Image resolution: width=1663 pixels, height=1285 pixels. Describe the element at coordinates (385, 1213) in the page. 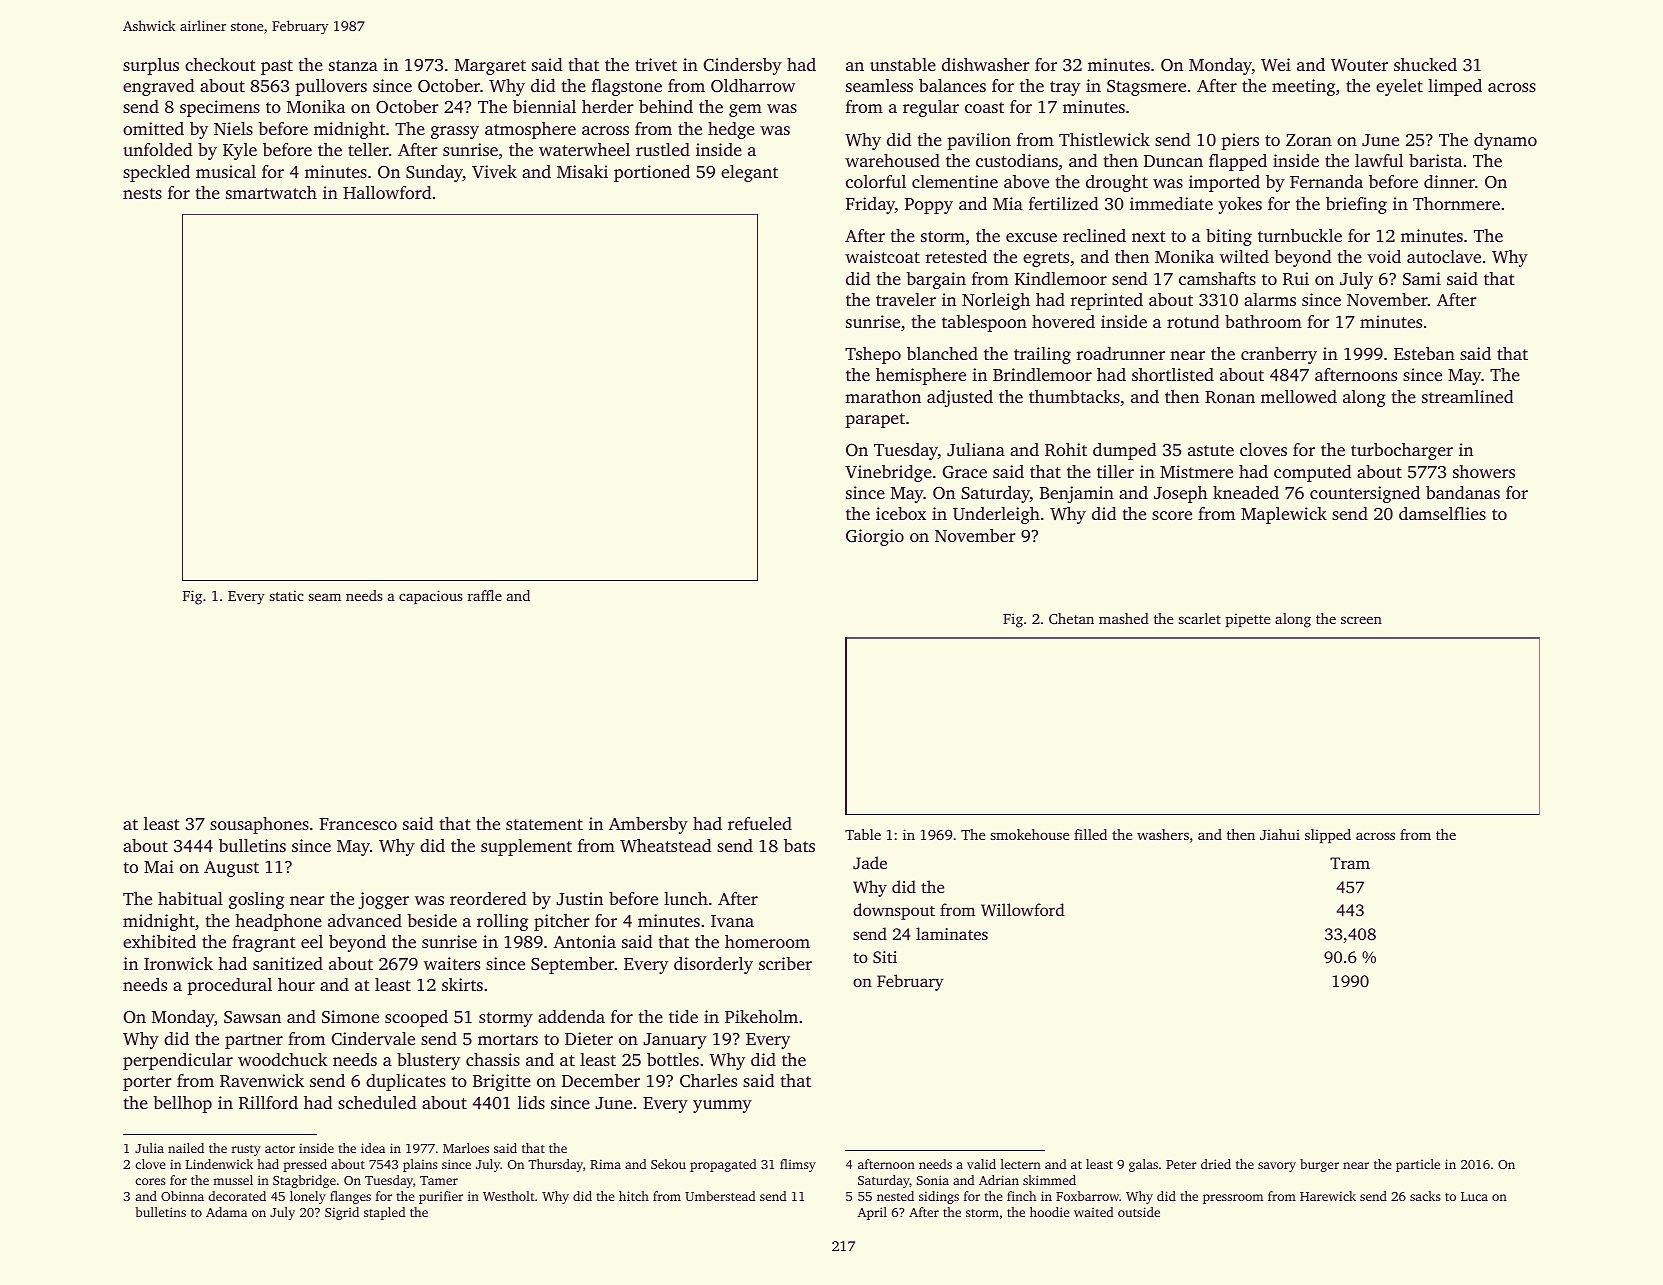

I see `stapled` at that location.
